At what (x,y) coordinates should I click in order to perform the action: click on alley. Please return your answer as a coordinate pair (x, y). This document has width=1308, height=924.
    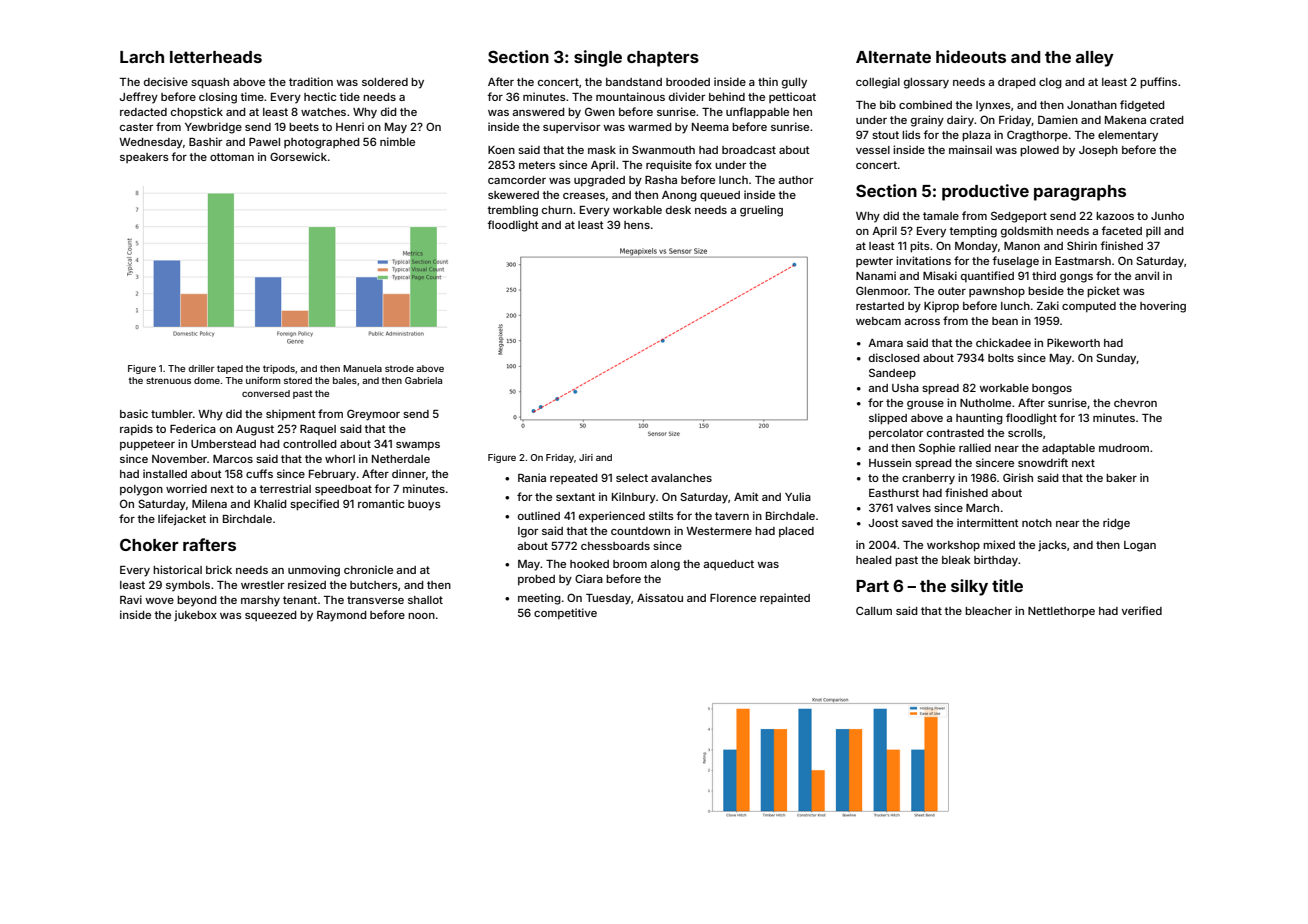
    Looking at the image, I should click on (1095, 59).
